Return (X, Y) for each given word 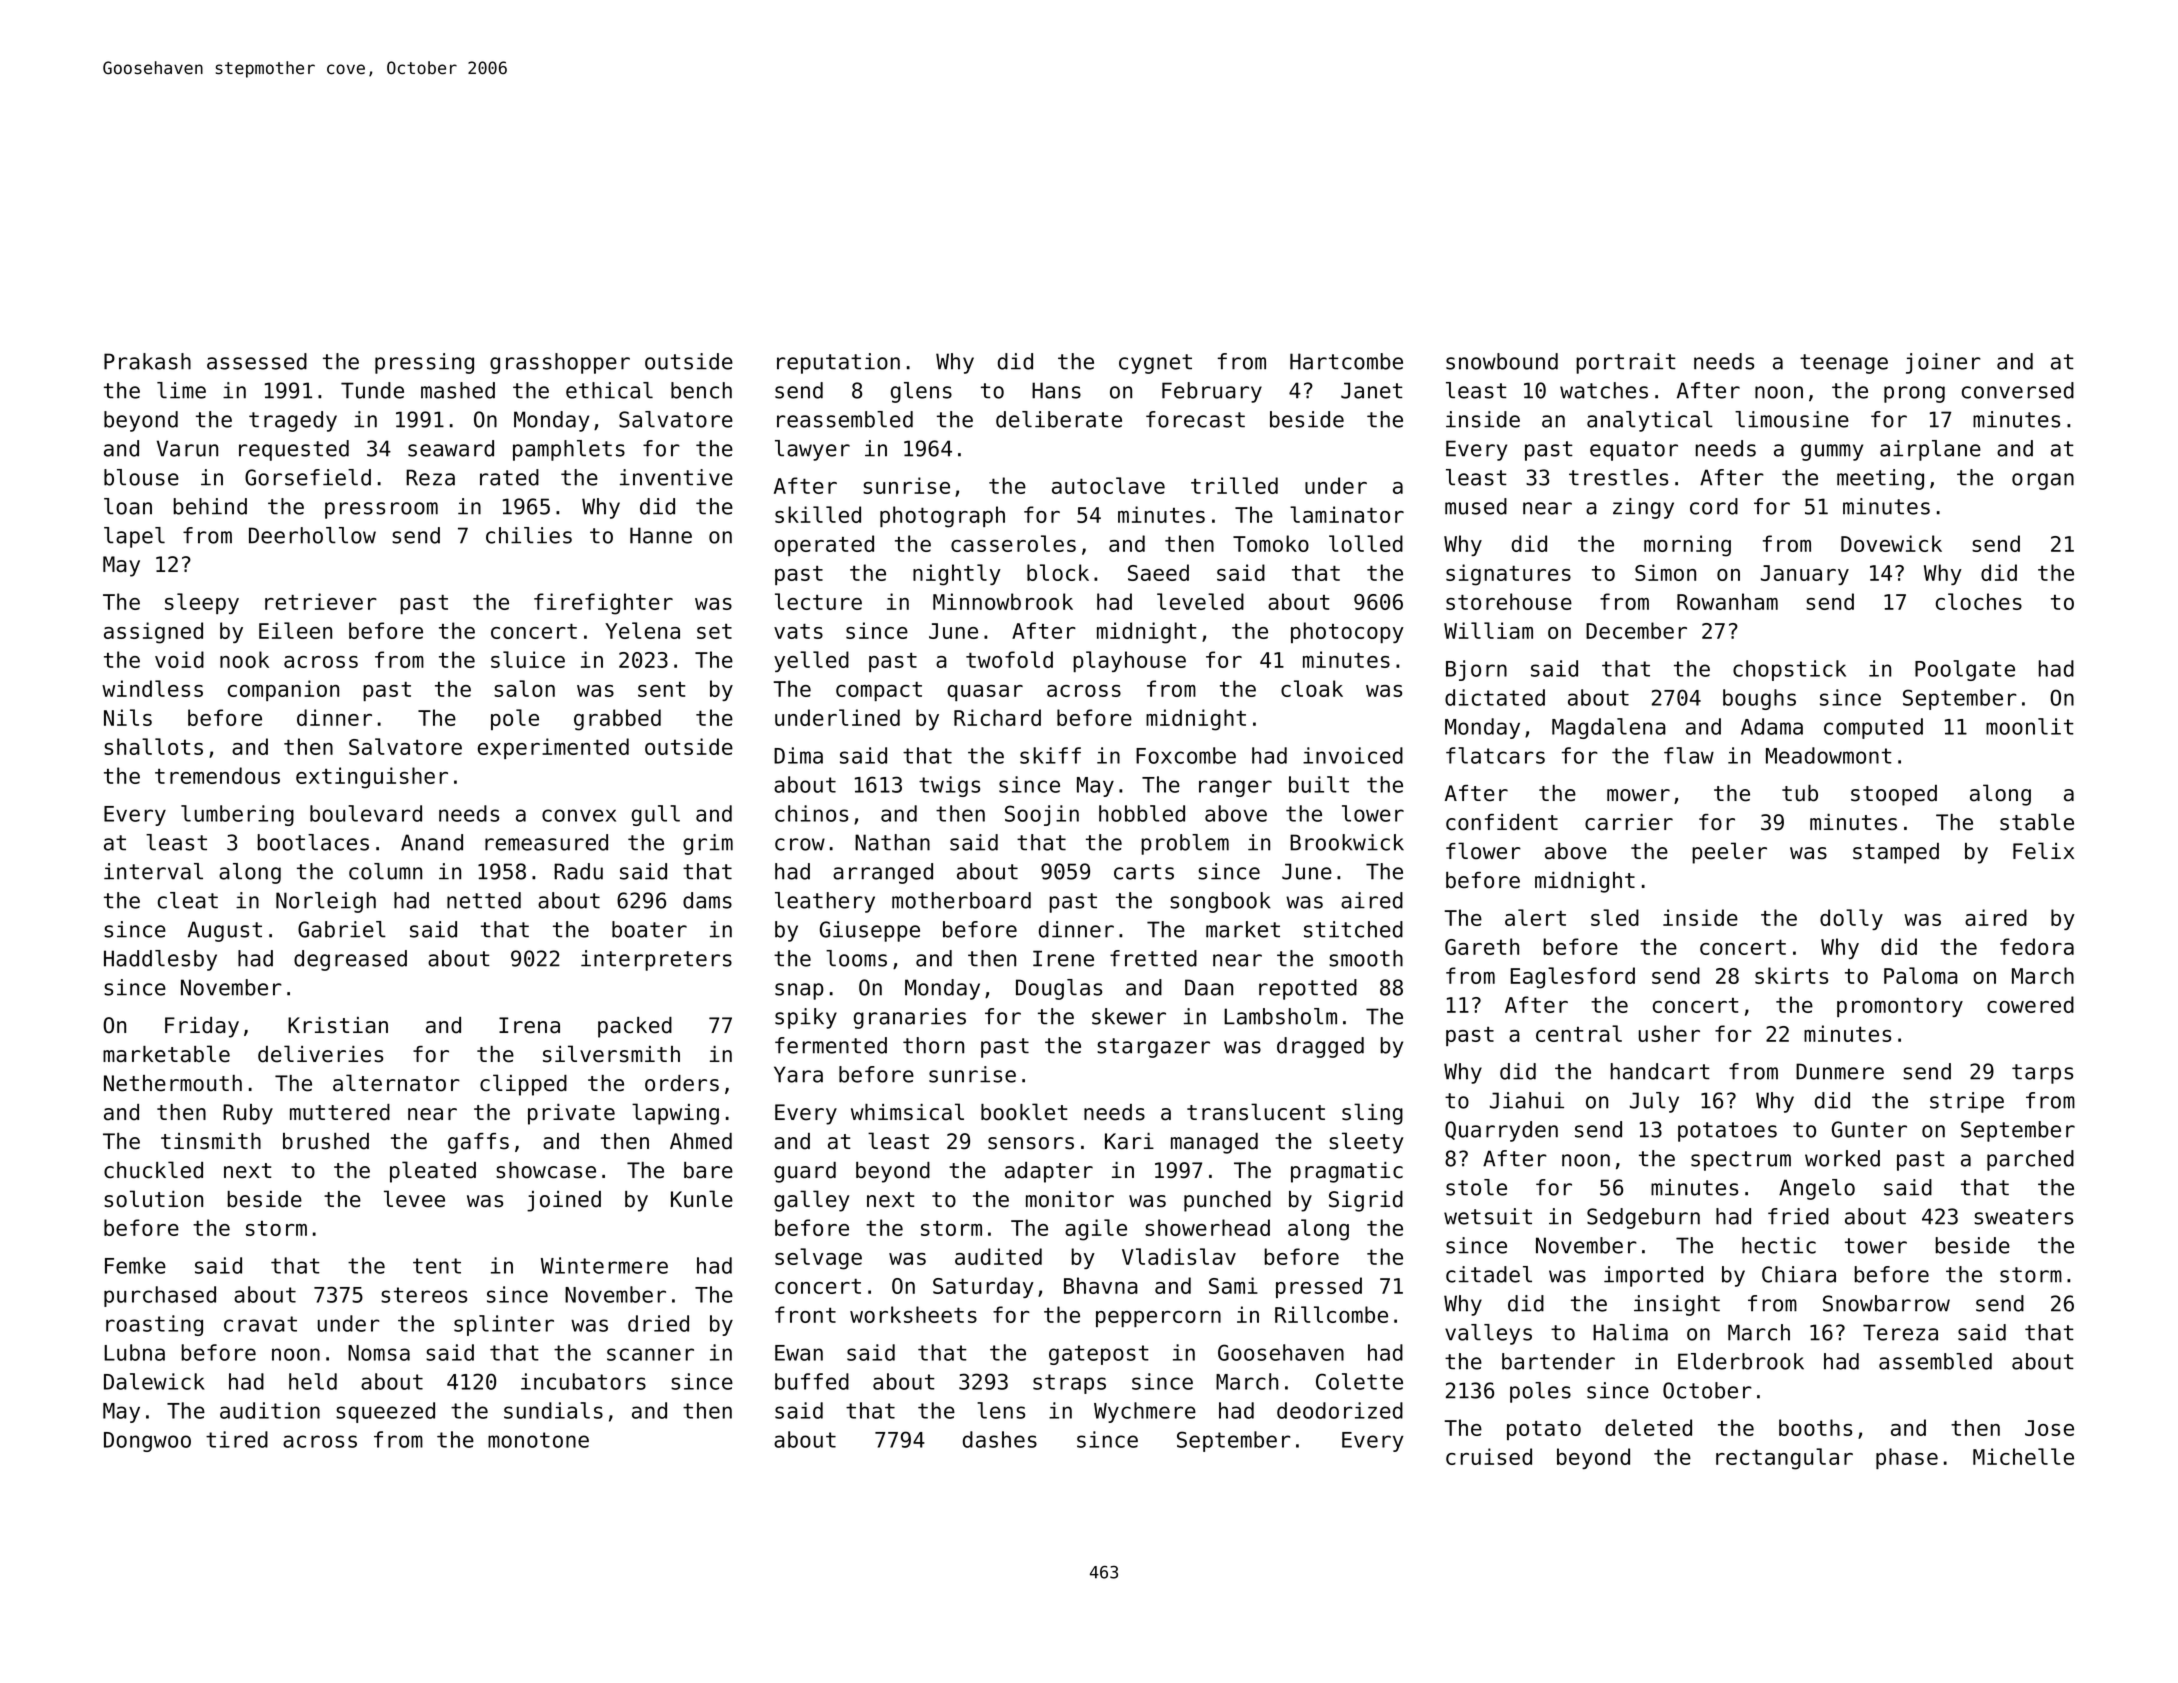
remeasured (546, 842)
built (1319, 784)
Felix (2043, 851)
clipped (523, 1085)
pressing (424, 363)
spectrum (1741, 1161)
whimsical (907, 1112)
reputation (838, 363)
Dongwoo (147, 1442)
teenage (1844, 364)
